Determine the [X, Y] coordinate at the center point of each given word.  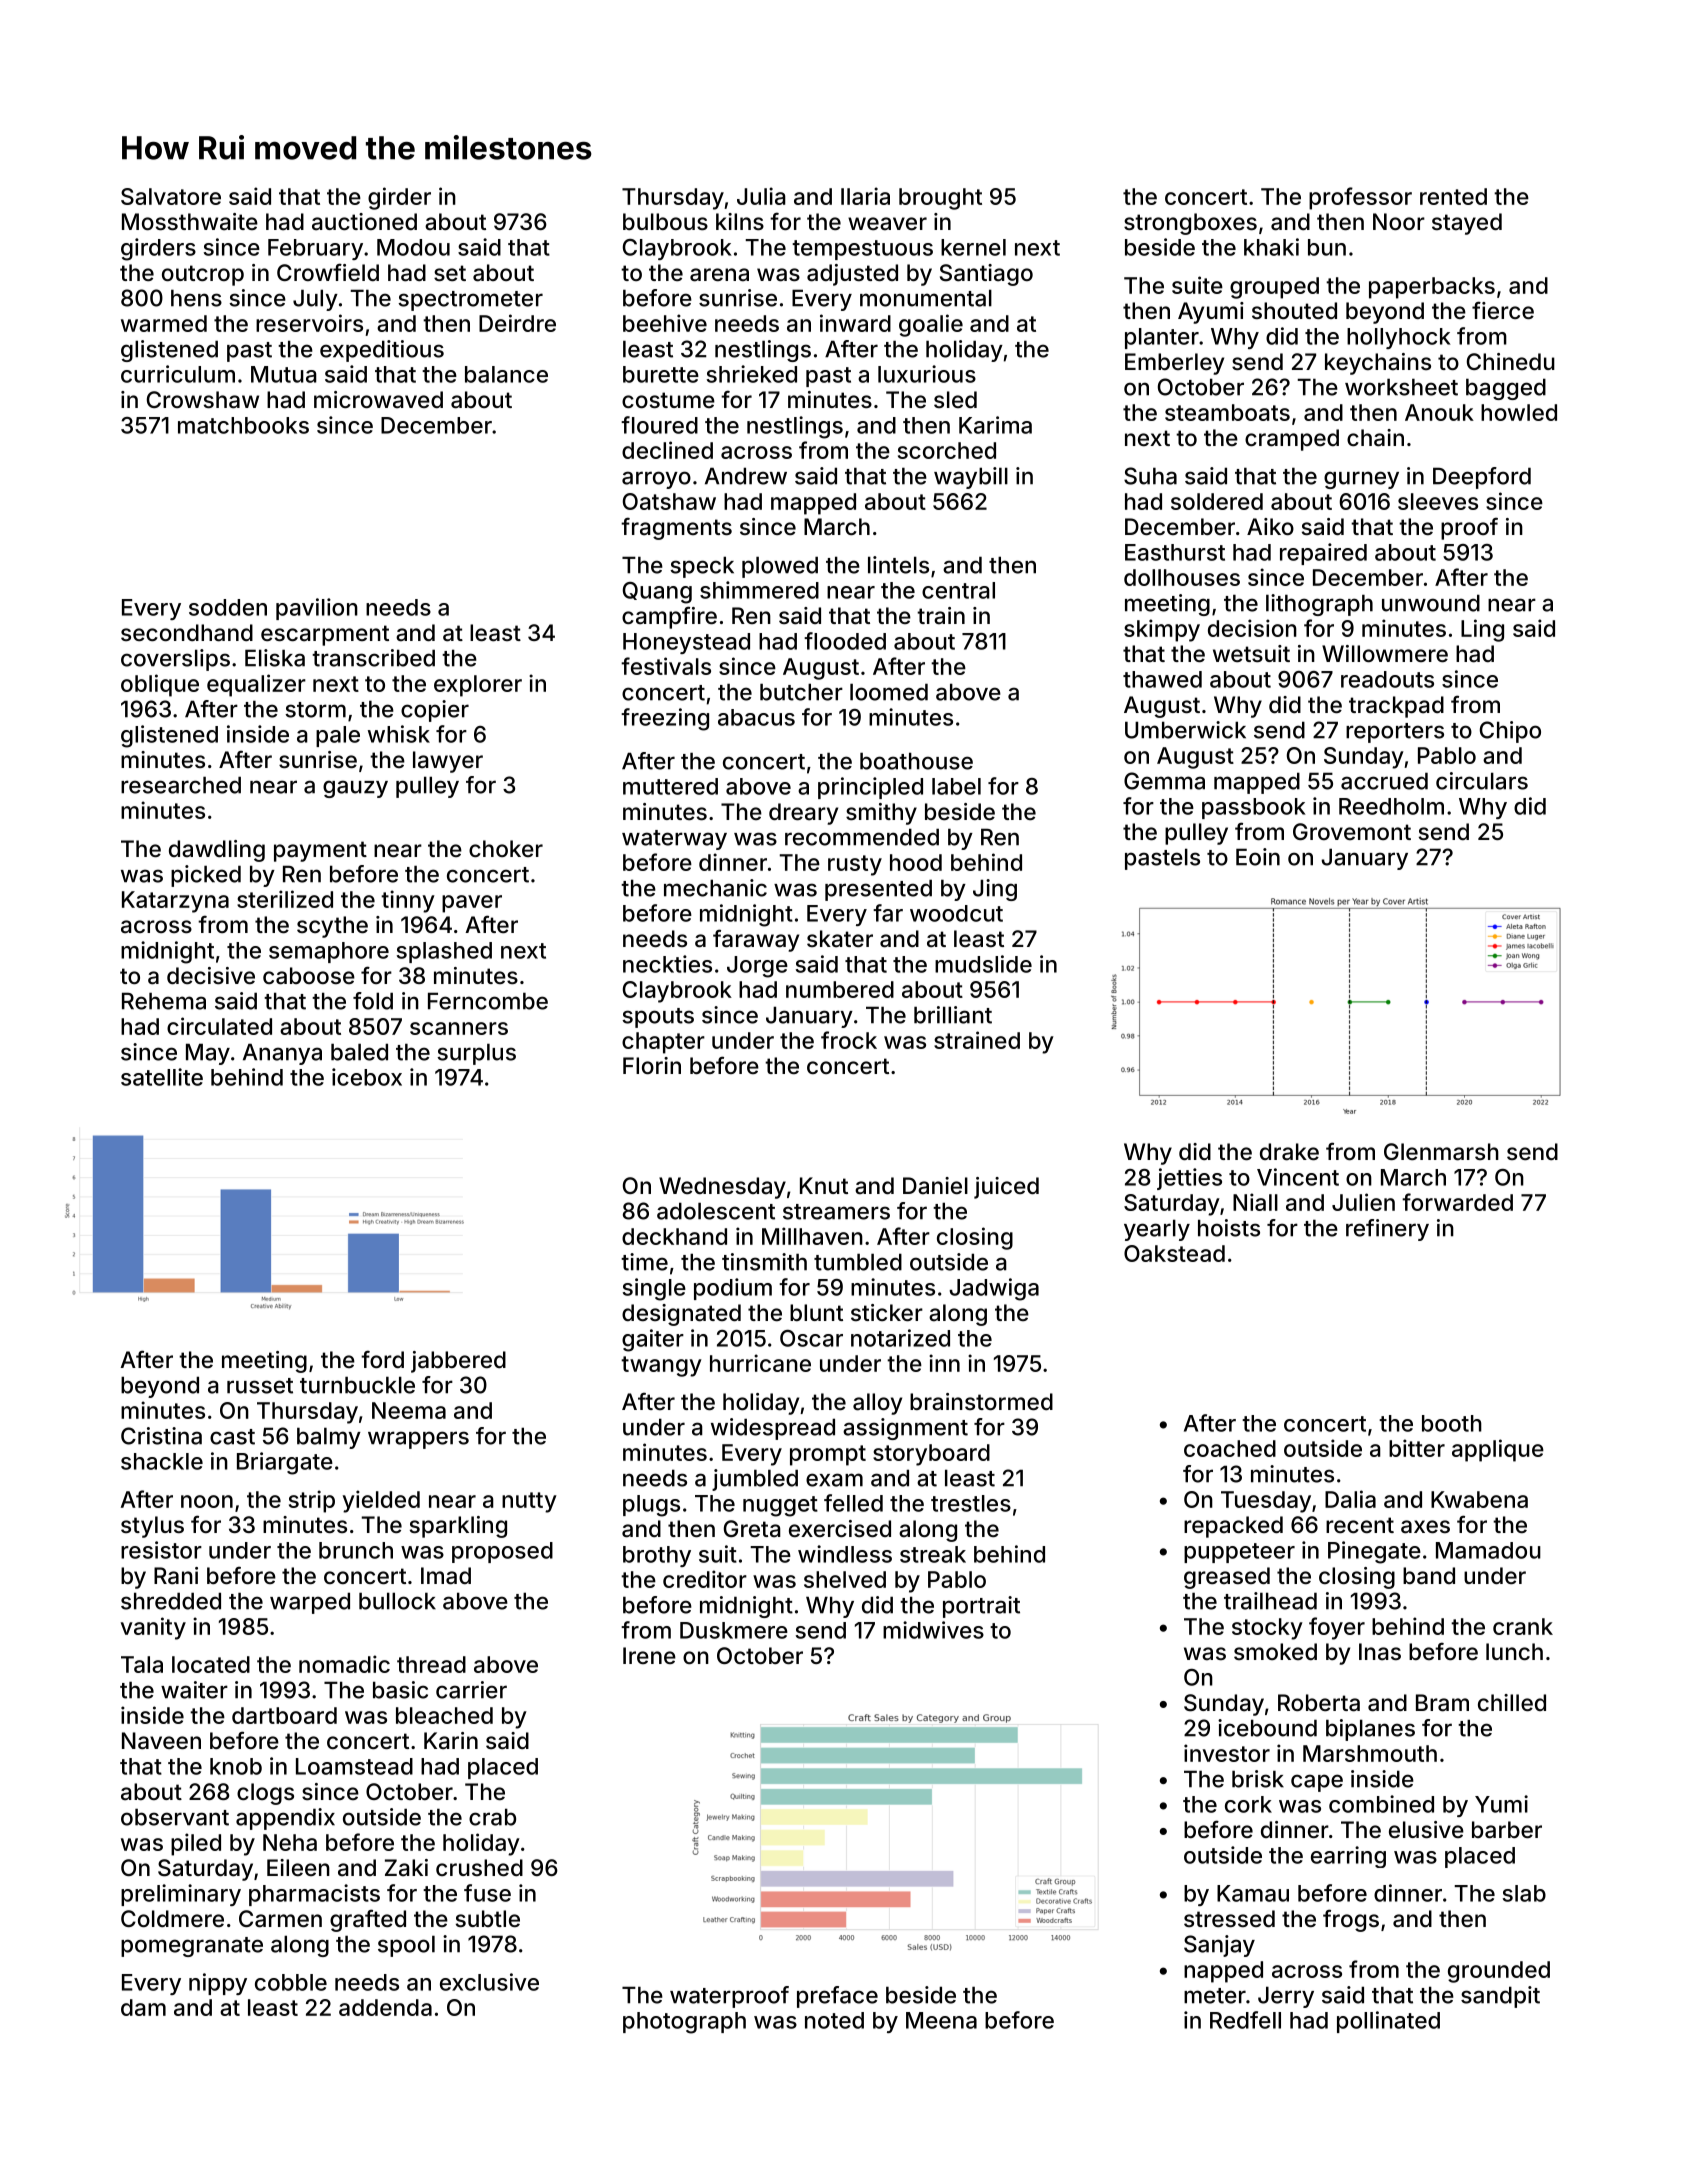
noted [834, 2020]
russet [260, 1386]
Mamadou [1488, 1550]
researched [181, 785]
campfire [669, 617]
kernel [973, 247]
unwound [1431, 603]
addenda [385, 2007]
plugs [651, 1506]
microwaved [378, 400]
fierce [1503, 310]
